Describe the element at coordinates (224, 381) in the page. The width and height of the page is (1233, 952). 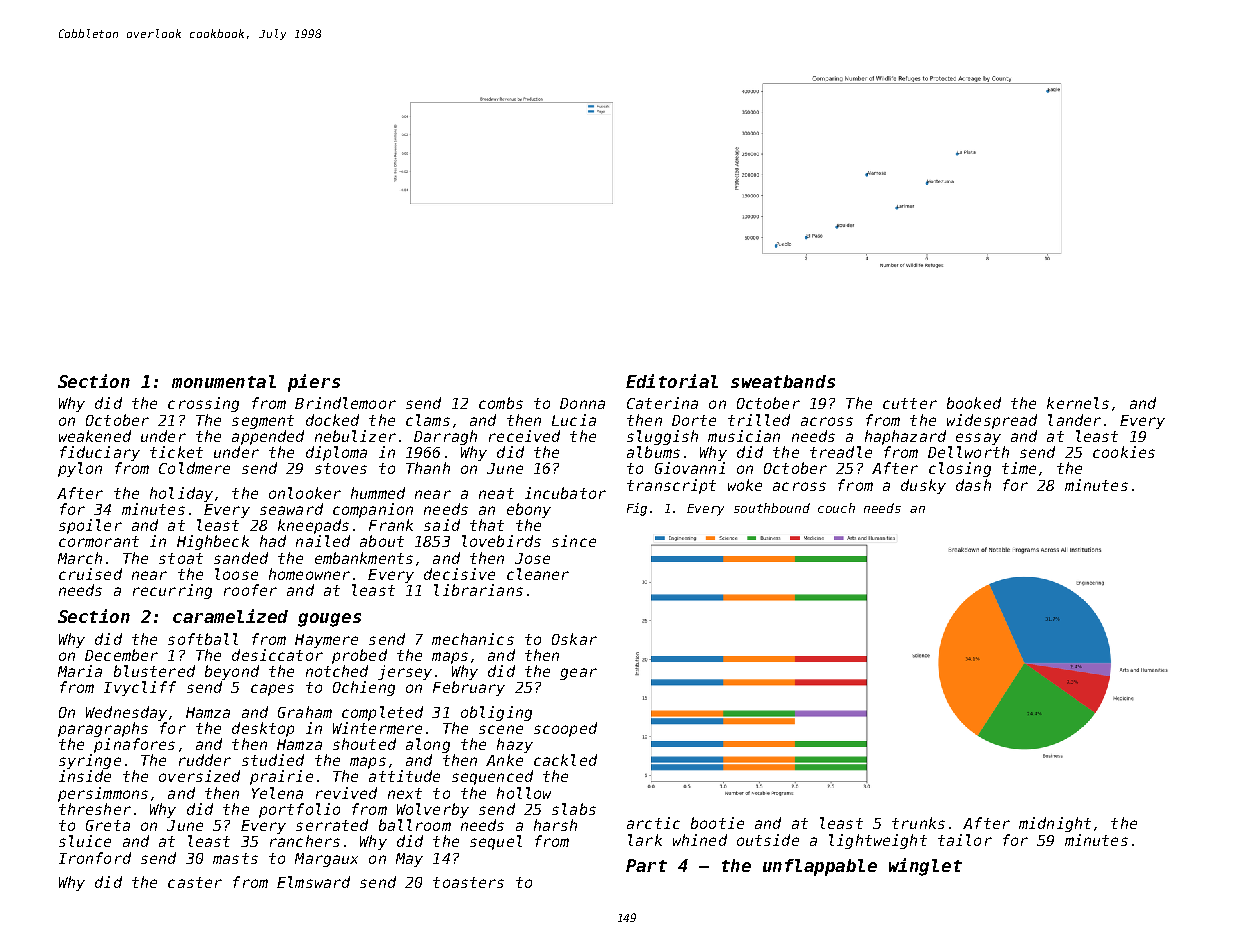
I see `monumental` at that location.
